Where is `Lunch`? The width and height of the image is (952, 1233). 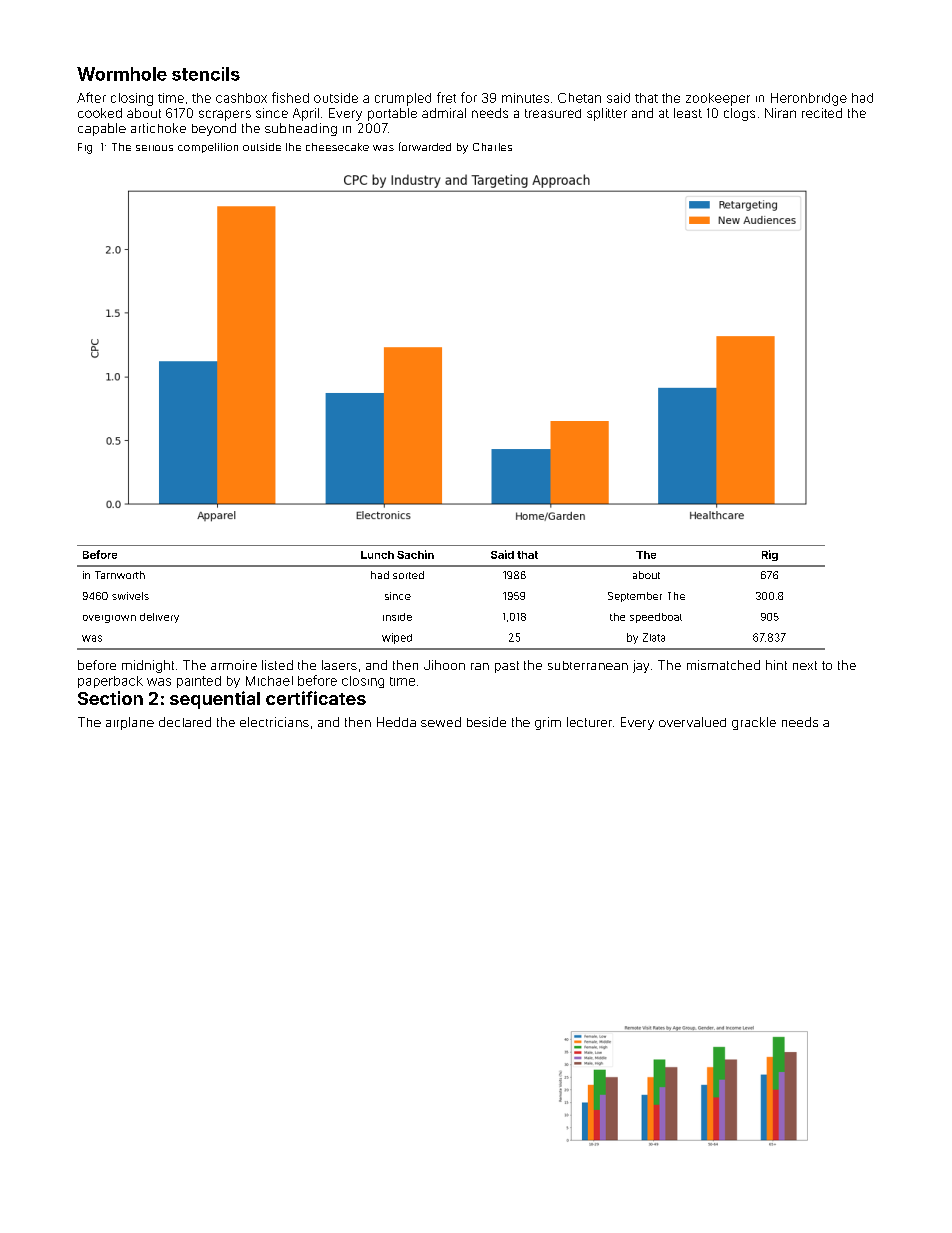 Lunch is located at coordinates (377, 555).
